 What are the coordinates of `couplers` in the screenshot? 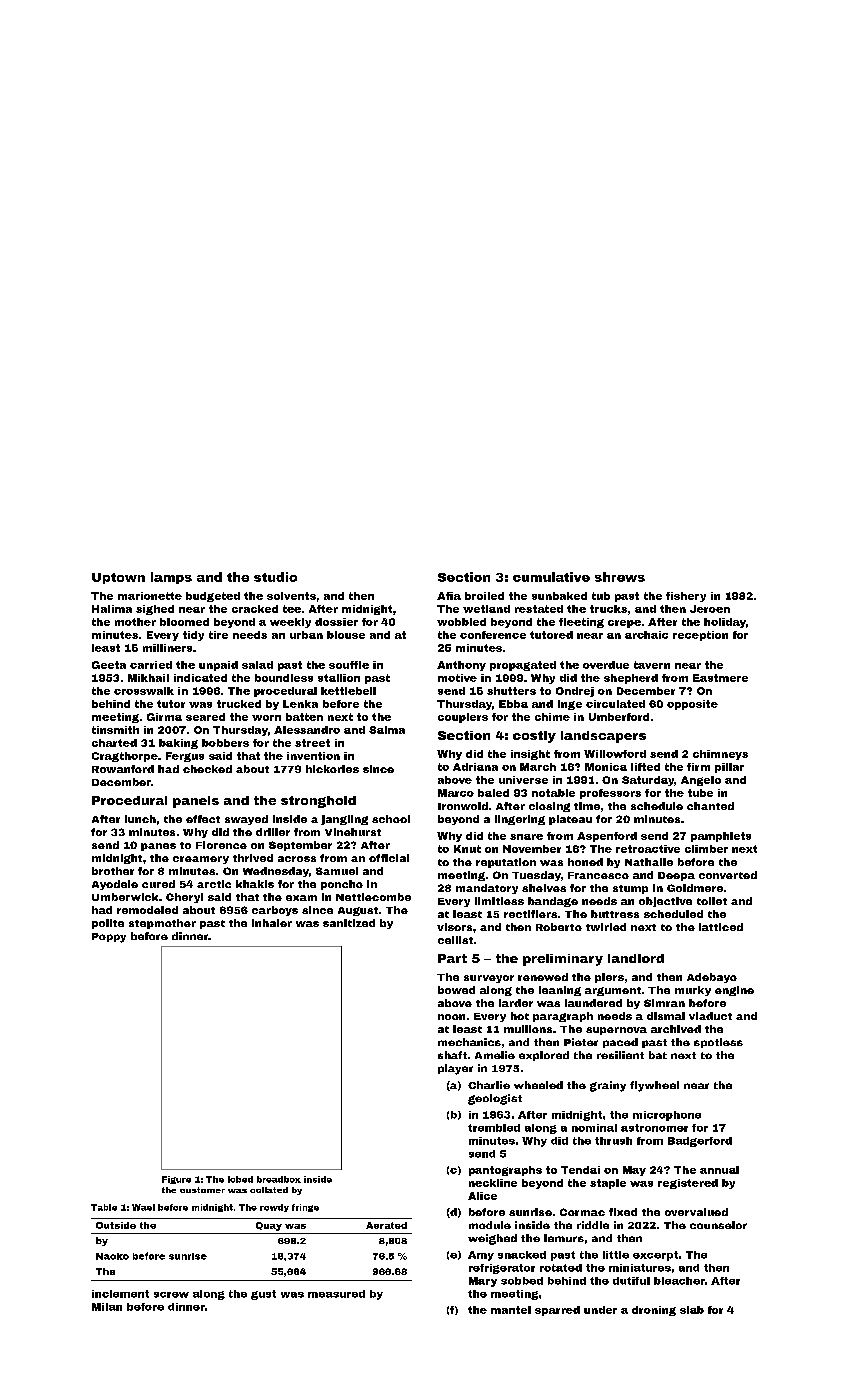 It's located at (463, 718).
